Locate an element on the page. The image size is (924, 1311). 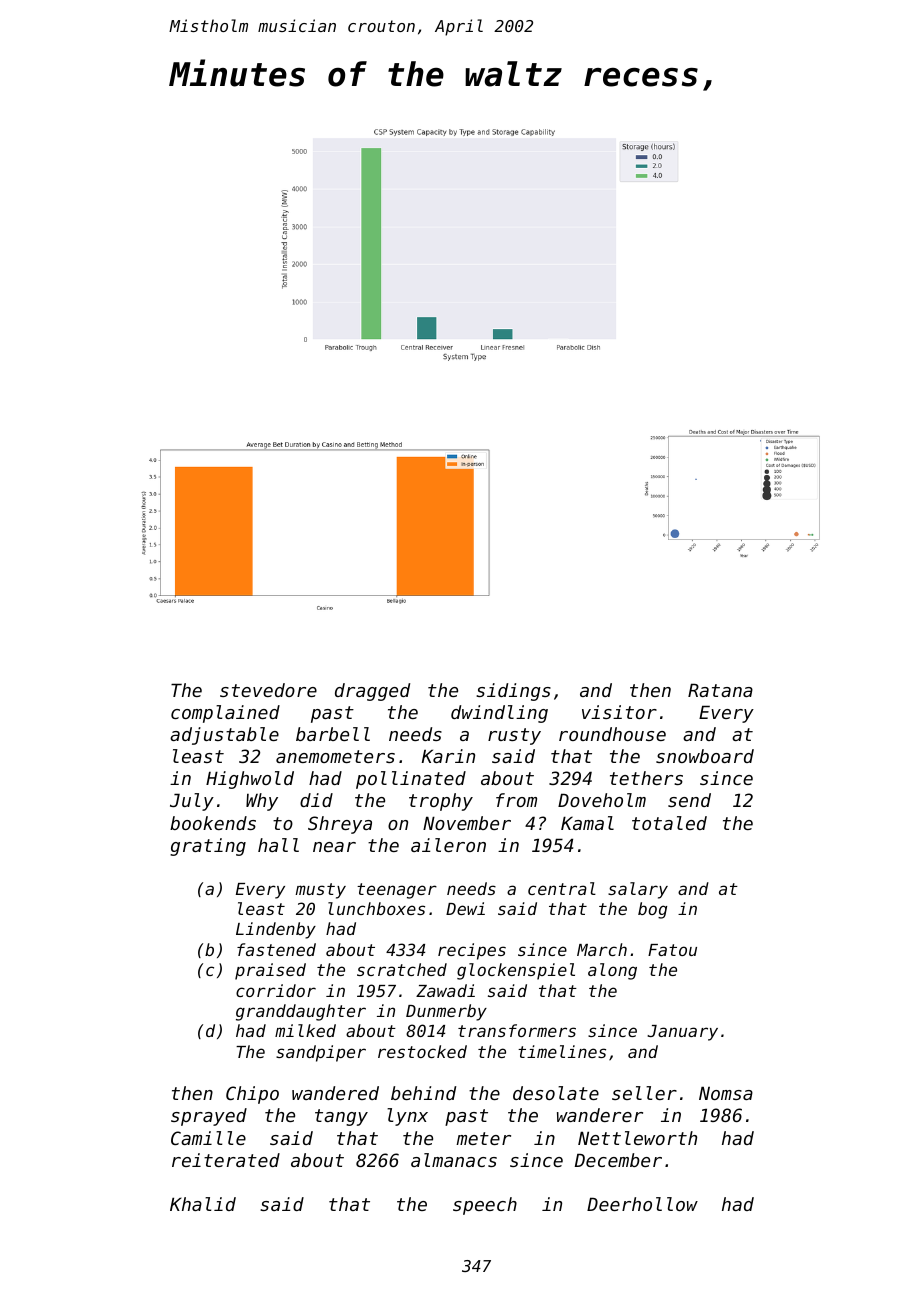
Khalid is located at coordinates (203, 1204).
